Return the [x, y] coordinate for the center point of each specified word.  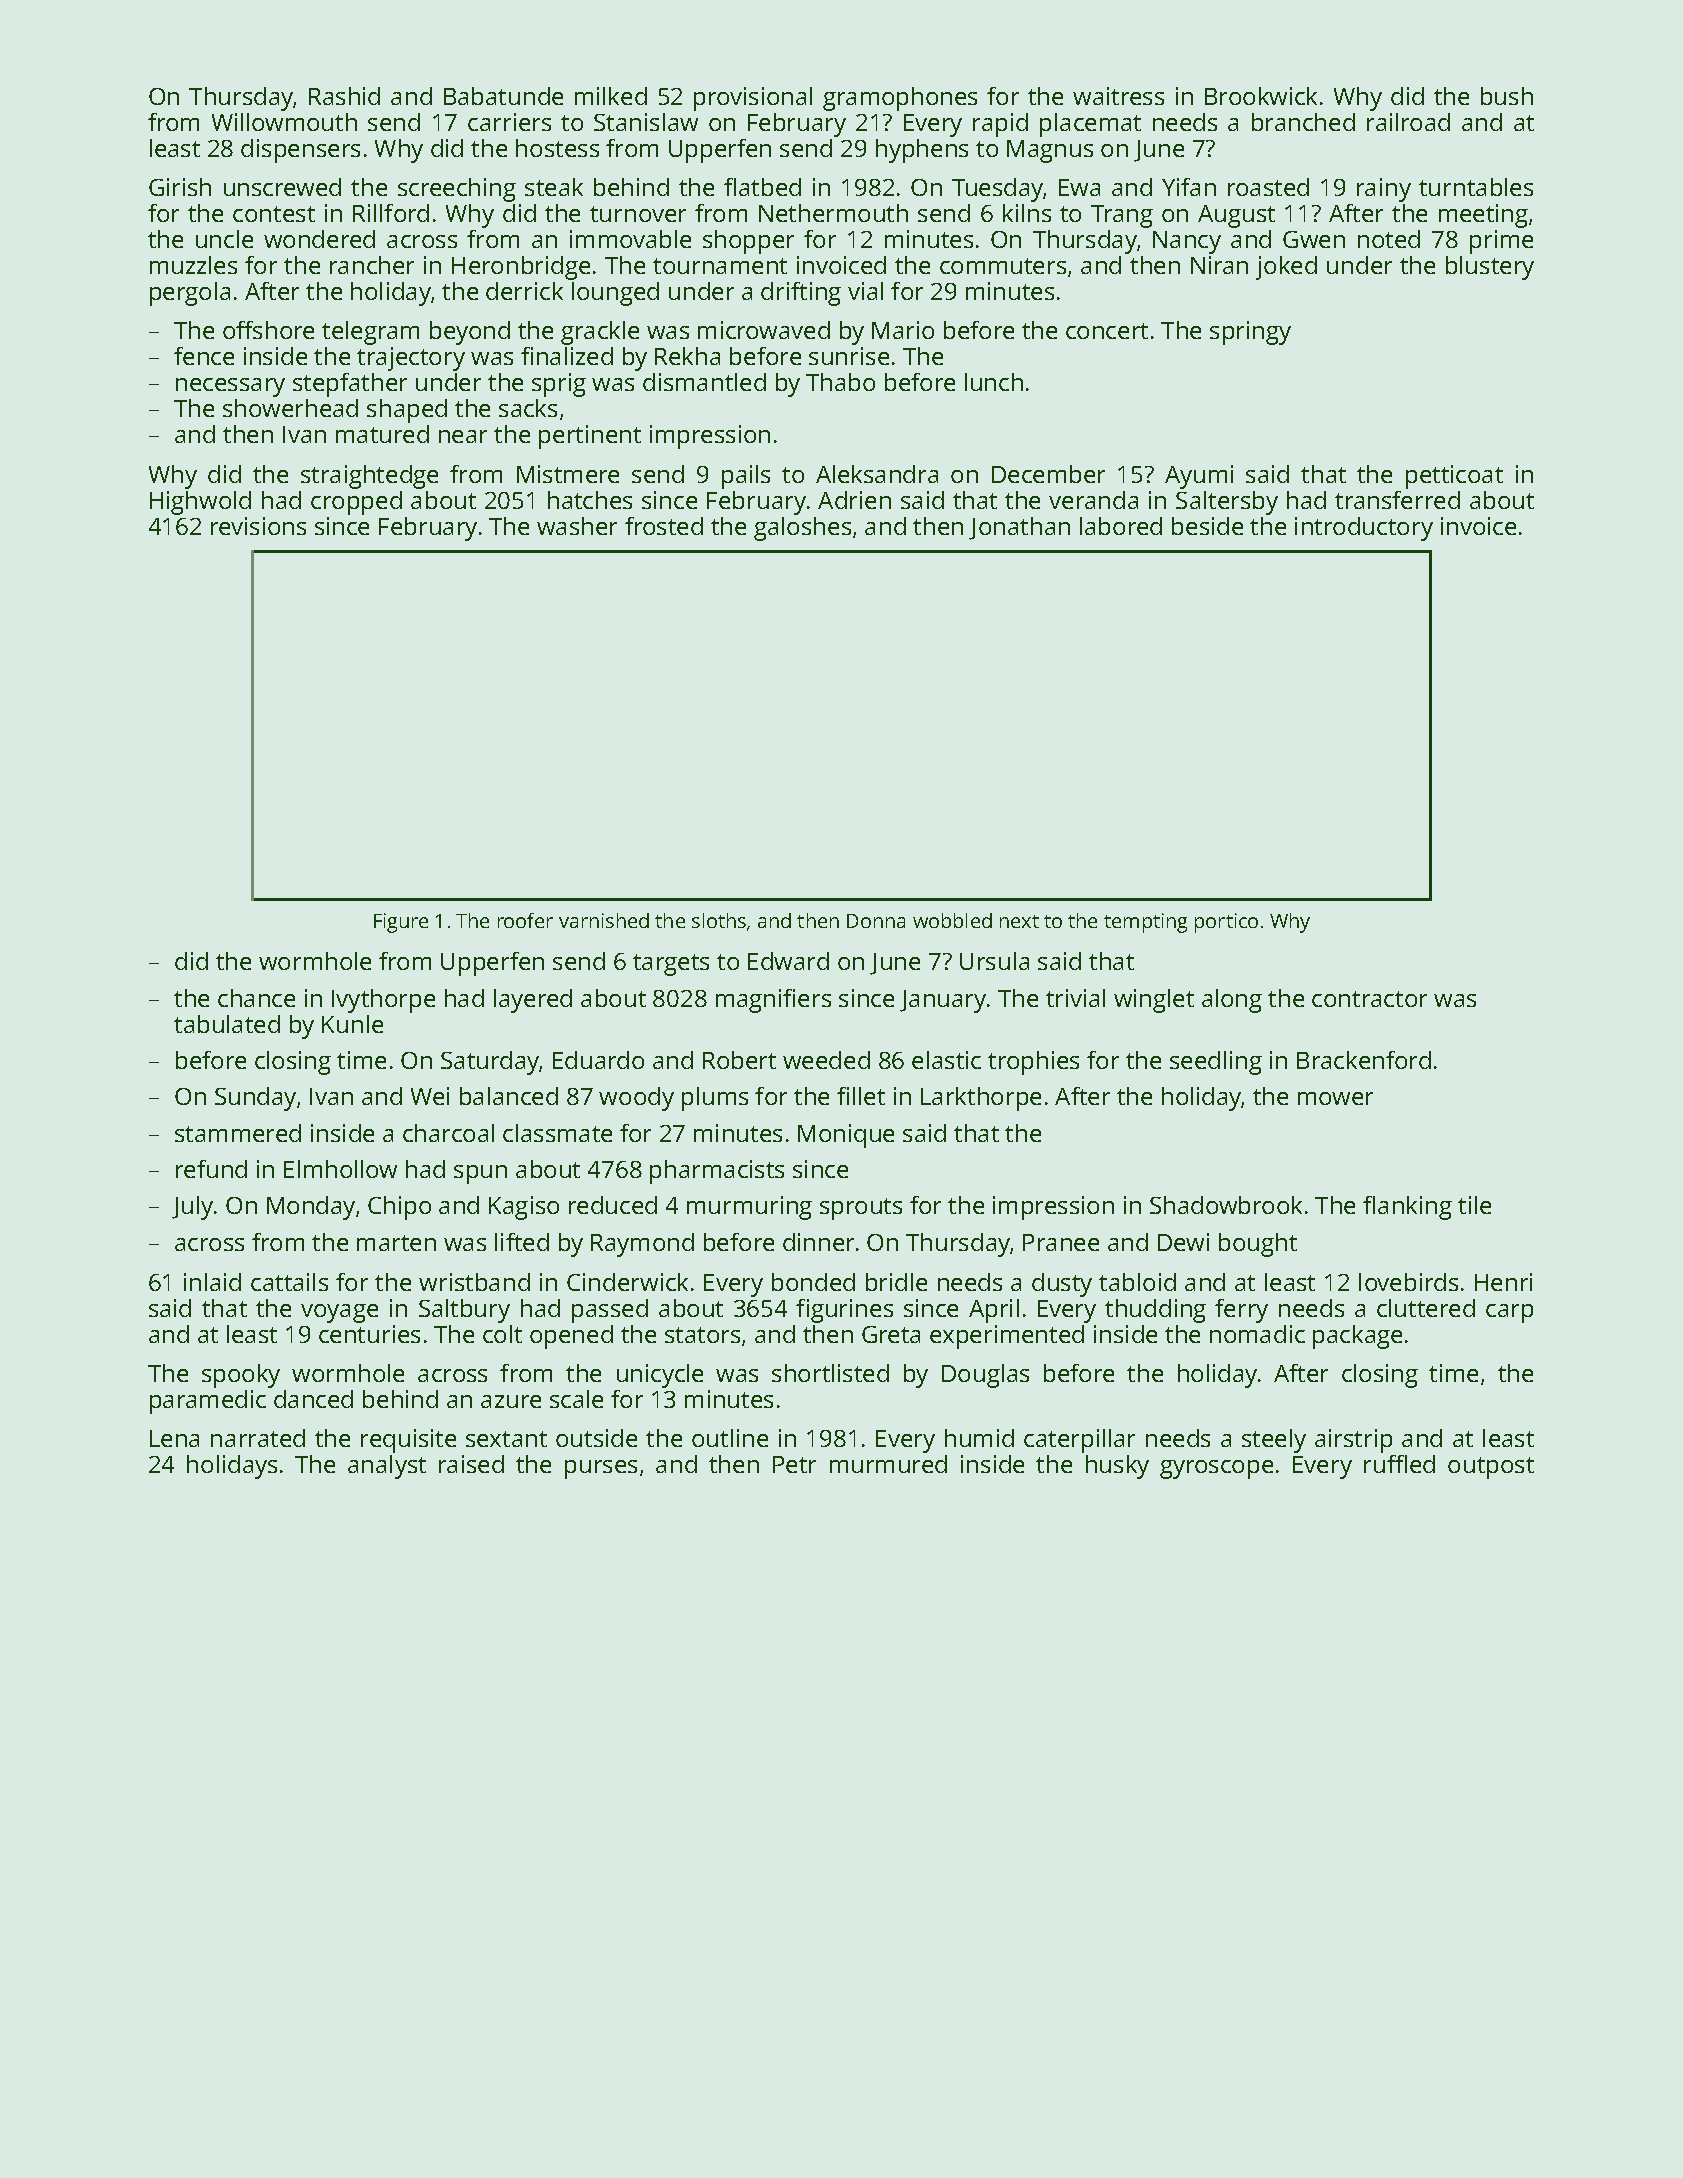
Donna [876, 921]
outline [730, 1438]
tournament [720, 266]
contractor [1369, 999]
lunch [994, 382]
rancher [372, 265]
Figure [401, 923]
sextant [506, 1439]
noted [1389, 239]
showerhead [290, 408]
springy [1250, 333]
